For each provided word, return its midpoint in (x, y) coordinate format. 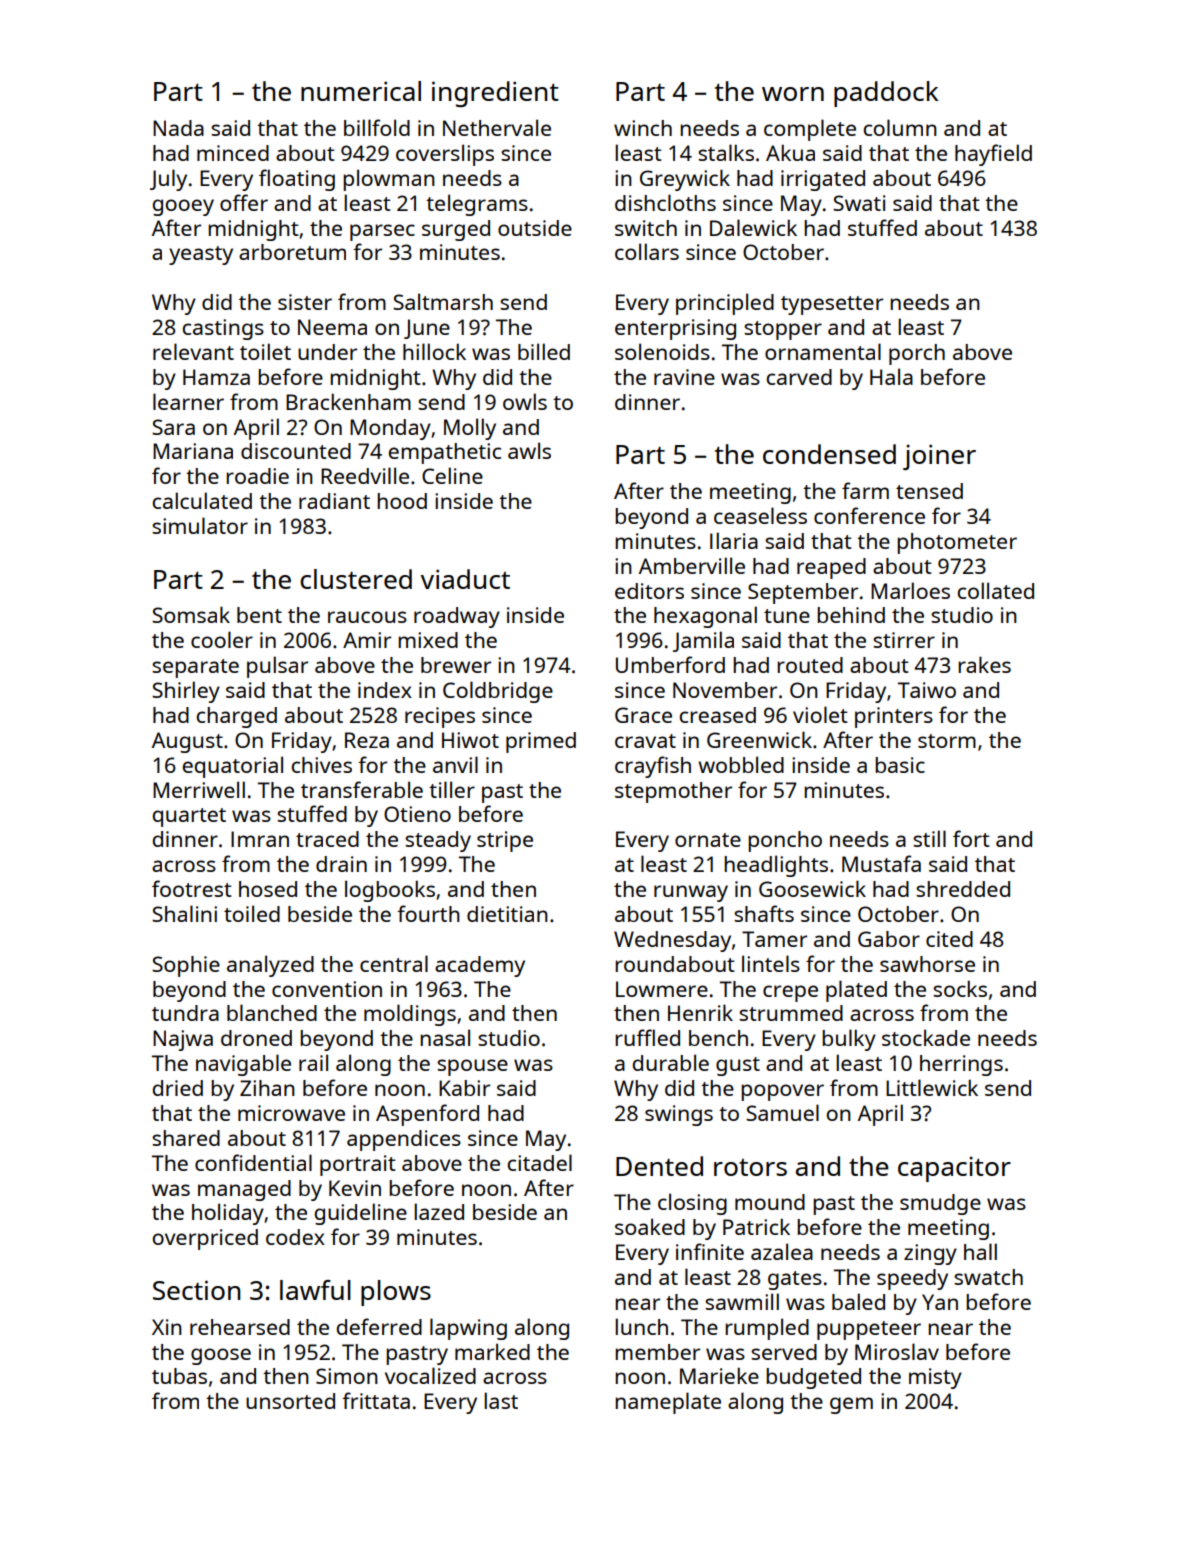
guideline (361, 1214)
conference (869, 515)
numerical (361, 91)
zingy (930, 1254)
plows (396, 1293)
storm (947, 741)
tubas (179, 1376)
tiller (452, 789)
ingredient (495, 94)
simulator (200, 525)
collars (647, 251)
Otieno (417, 814)
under (327, 352)
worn (793, 94)
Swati (859, 203)
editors (649, 591)
